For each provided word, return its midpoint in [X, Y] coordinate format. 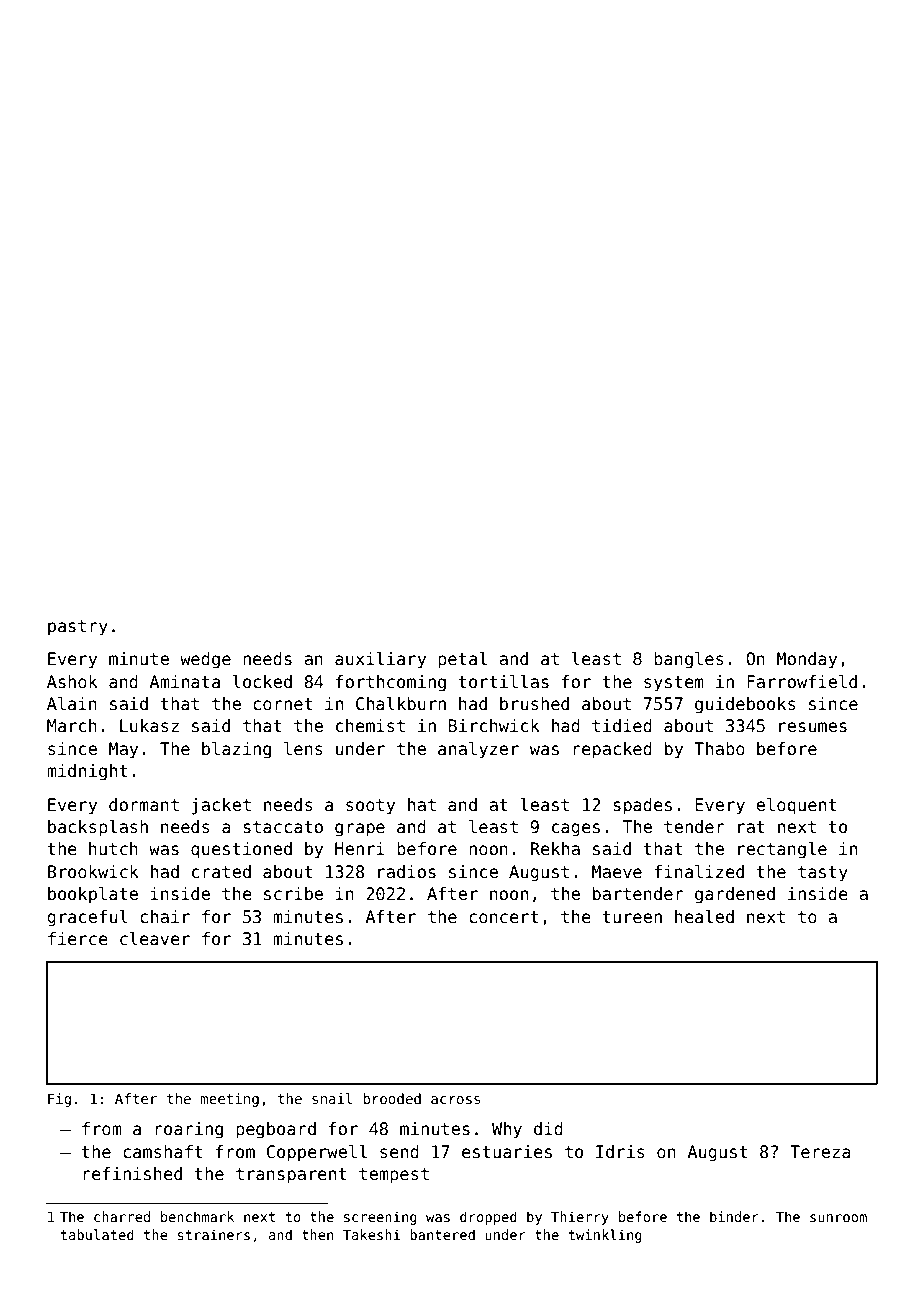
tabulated [97, 1234]
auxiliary [380, 660]
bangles [689, 660]
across [455, 1100]
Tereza [820, 1152]
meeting [229, 1100]
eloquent [796, 806]
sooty [370, 807]
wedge [205, 660]
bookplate [93, 895]
